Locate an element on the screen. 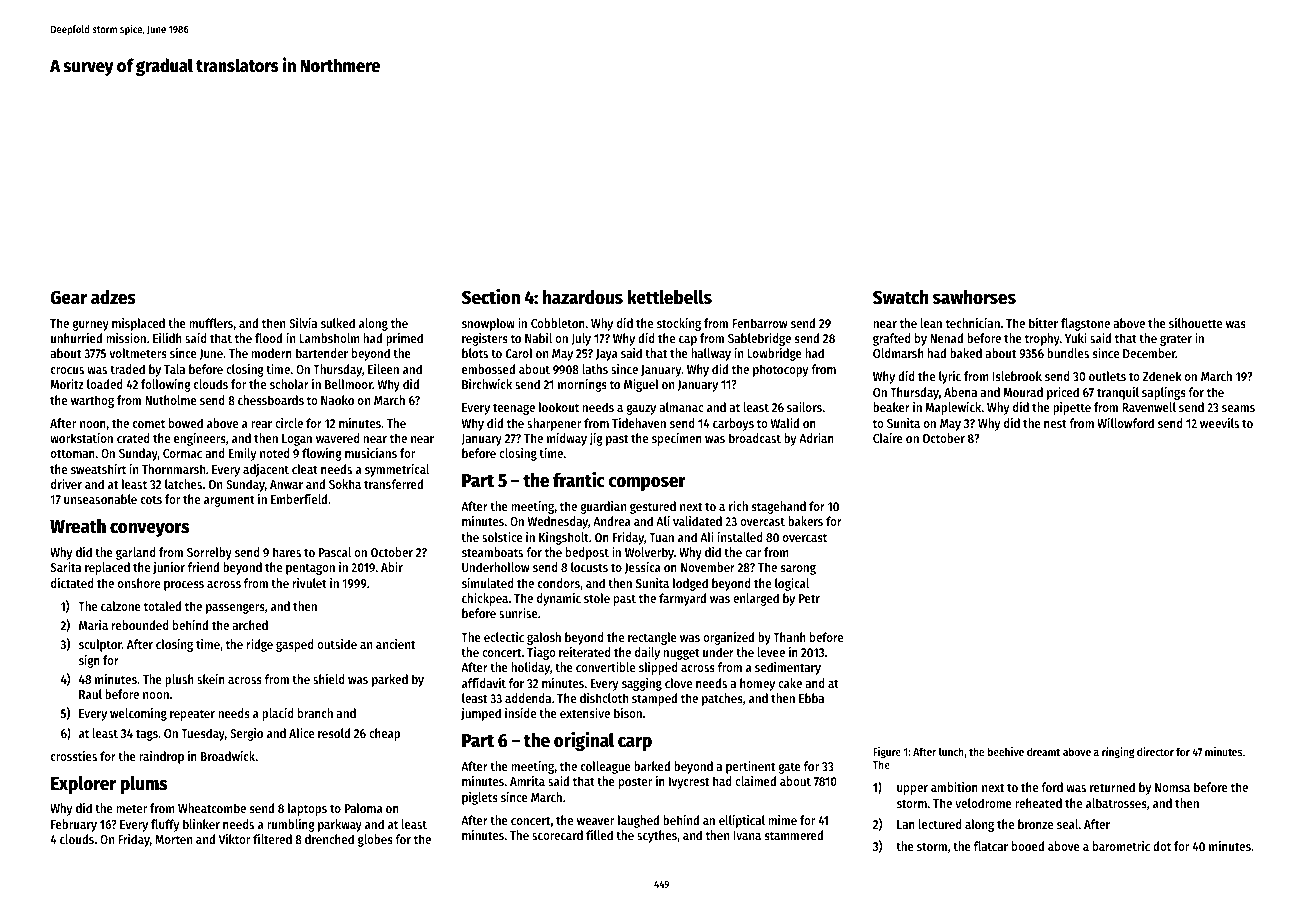  frantic is located at coordinates (579, 480).
